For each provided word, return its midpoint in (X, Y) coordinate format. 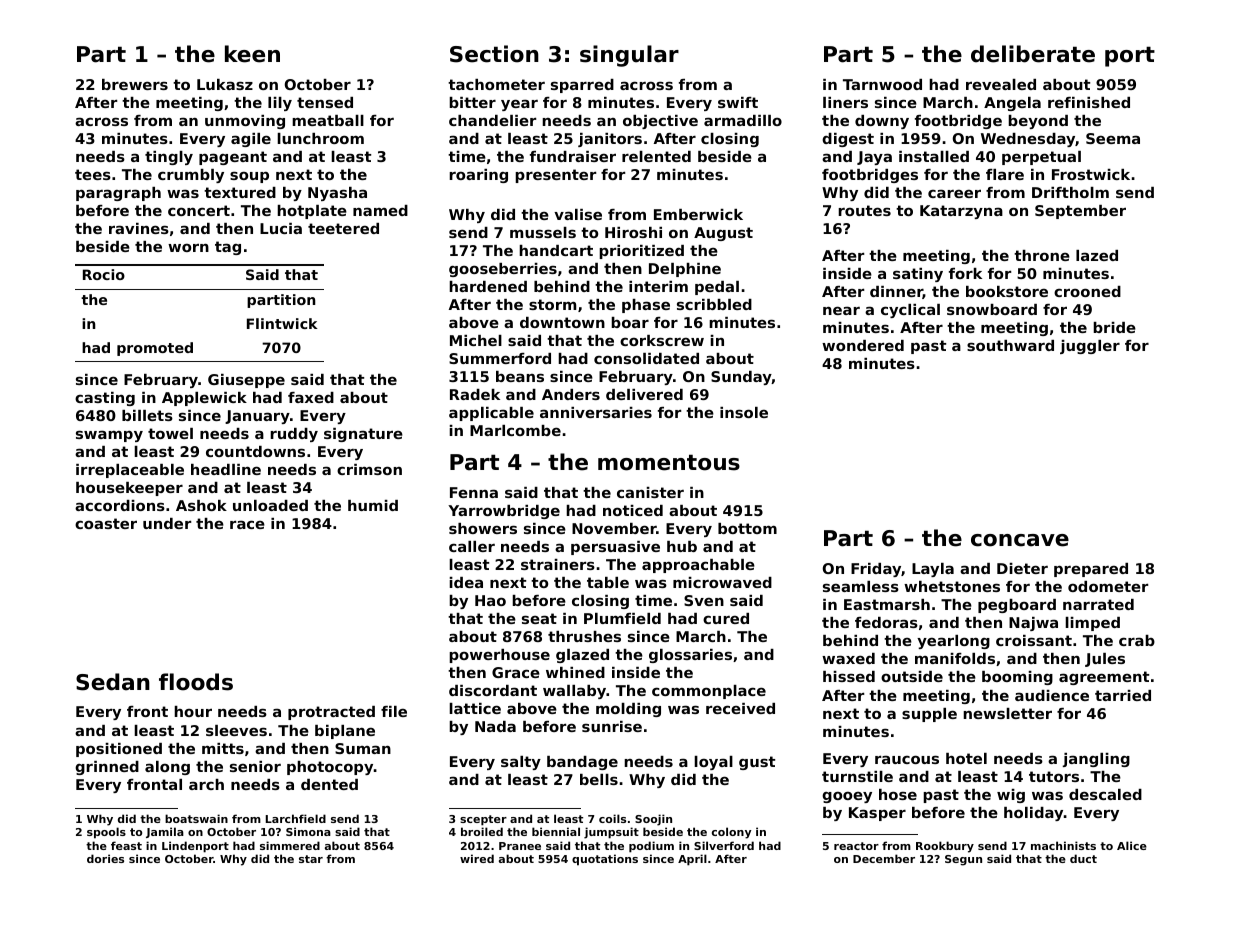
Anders (571, 394)
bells (599, 779)
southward (1010, 345)
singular (629, 56)
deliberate (1033, 54)
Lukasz (225, 84)
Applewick (204, 399)
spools (106, 833)
